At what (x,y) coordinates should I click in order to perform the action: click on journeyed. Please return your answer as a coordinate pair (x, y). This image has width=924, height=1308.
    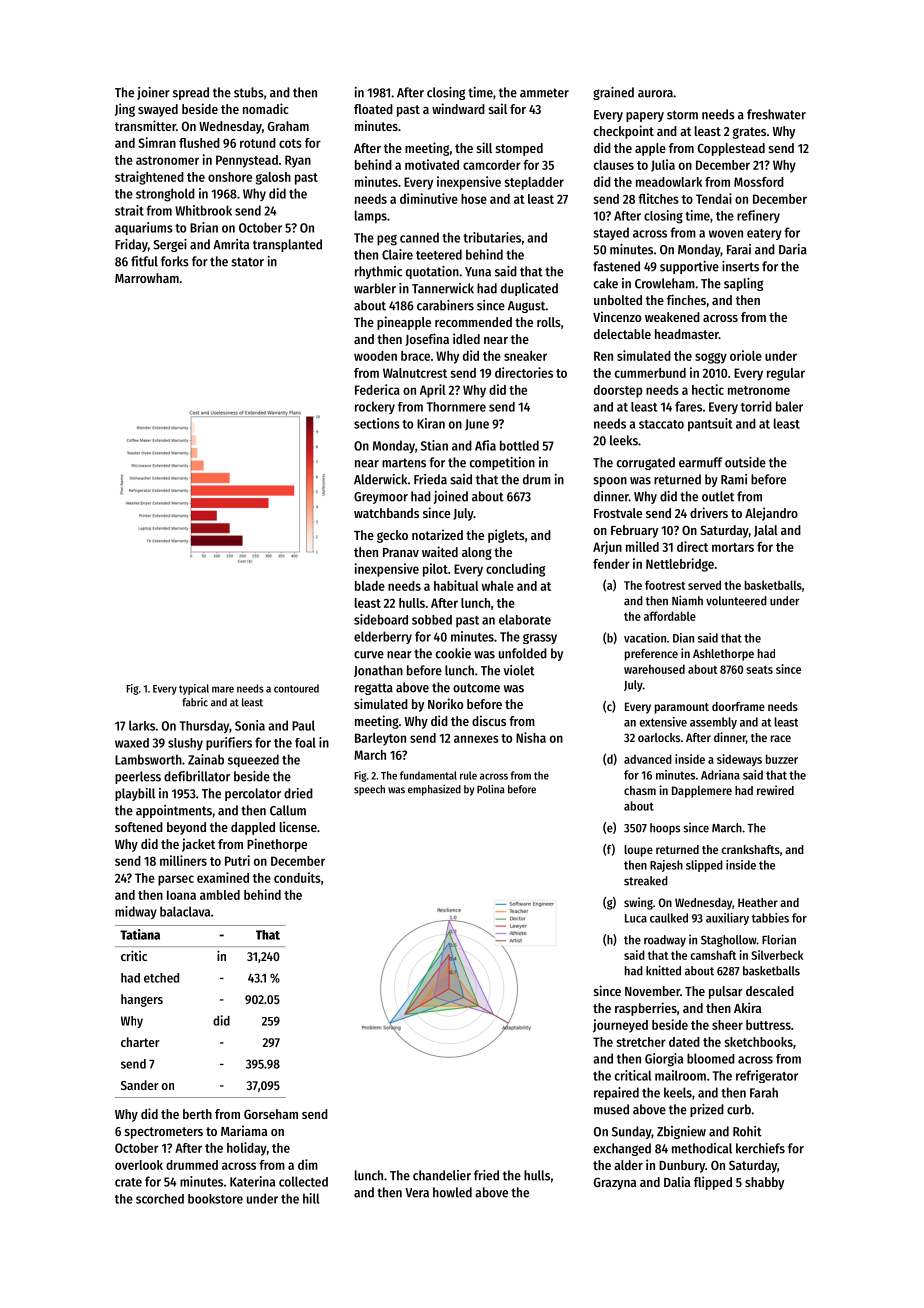
    Looking at the image, I should click on (620, 1026).
